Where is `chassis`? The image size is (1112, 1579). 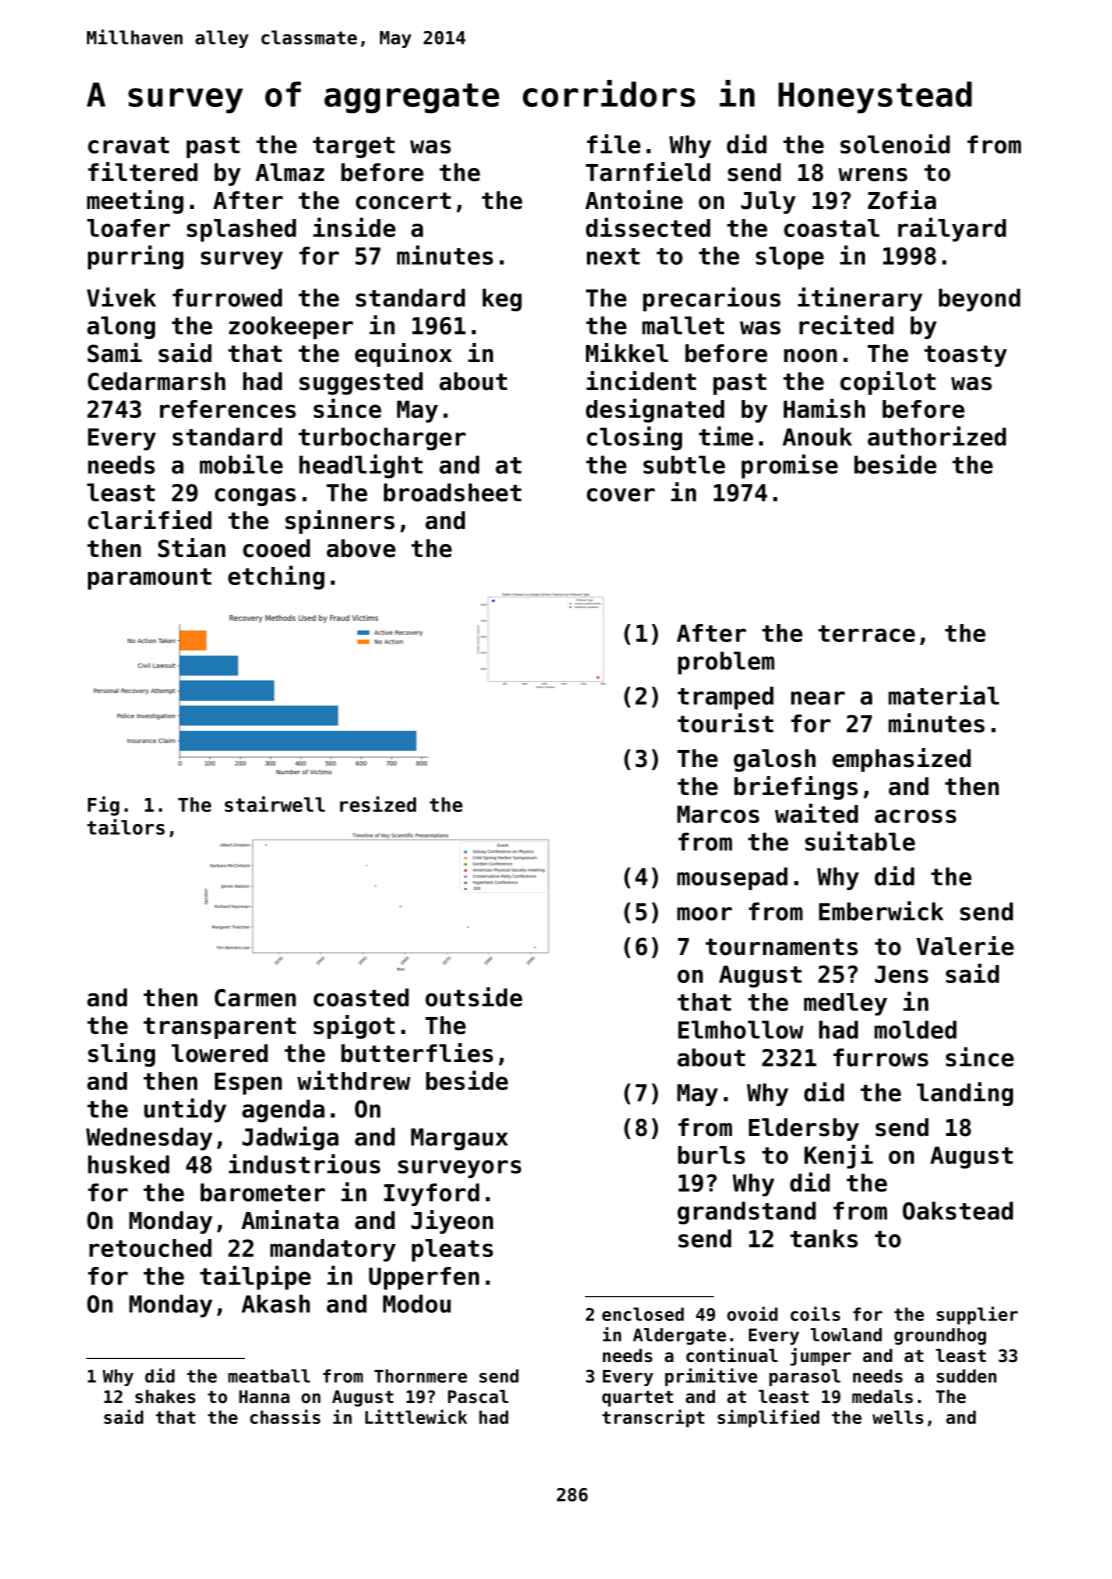 chassis is located at coordinates (285, 1416).
